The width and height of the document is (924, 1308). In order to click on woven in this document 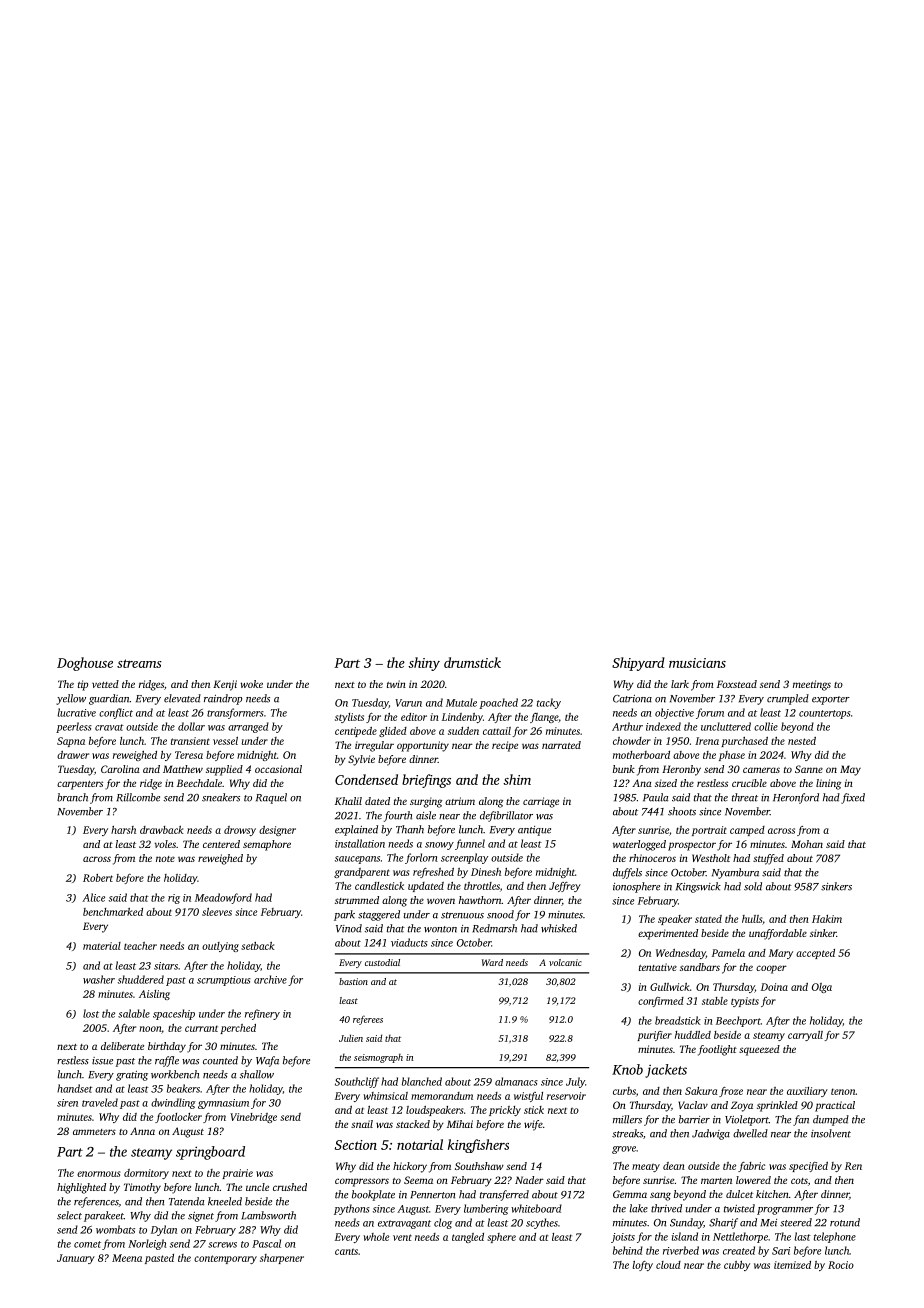, I will do `click(441, 901)`.
